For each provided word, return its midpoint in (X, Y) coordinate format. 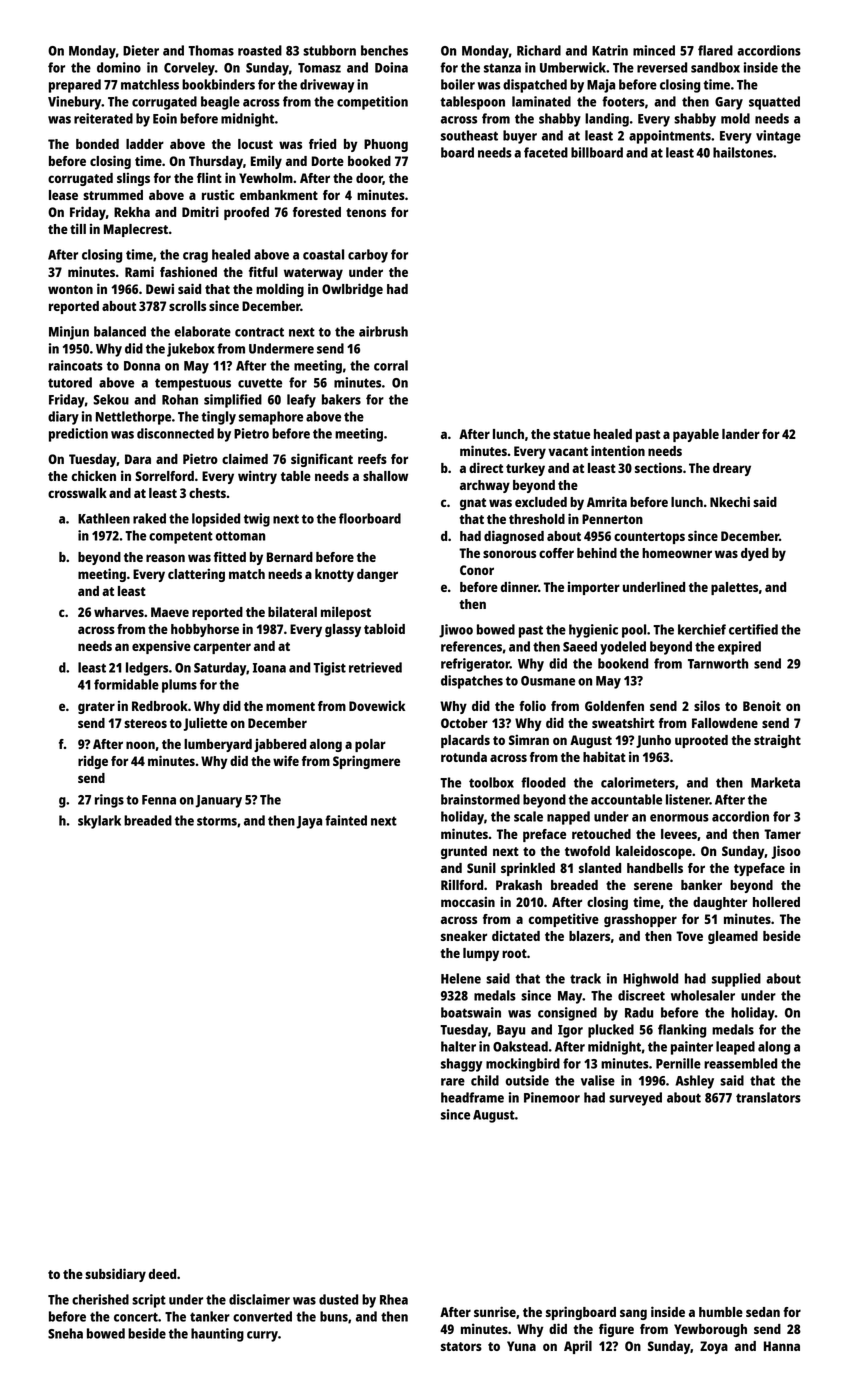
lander (741, 434)
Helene (461, 978)
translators (768, 1097)
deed (162, 1274)
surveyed (635, 1099)
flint (209, 178)
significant (322, 460)
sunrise (495, 1311)
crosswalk (77, 493)
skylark (99, 822)
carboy (368, 256)
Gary (729, 103)
